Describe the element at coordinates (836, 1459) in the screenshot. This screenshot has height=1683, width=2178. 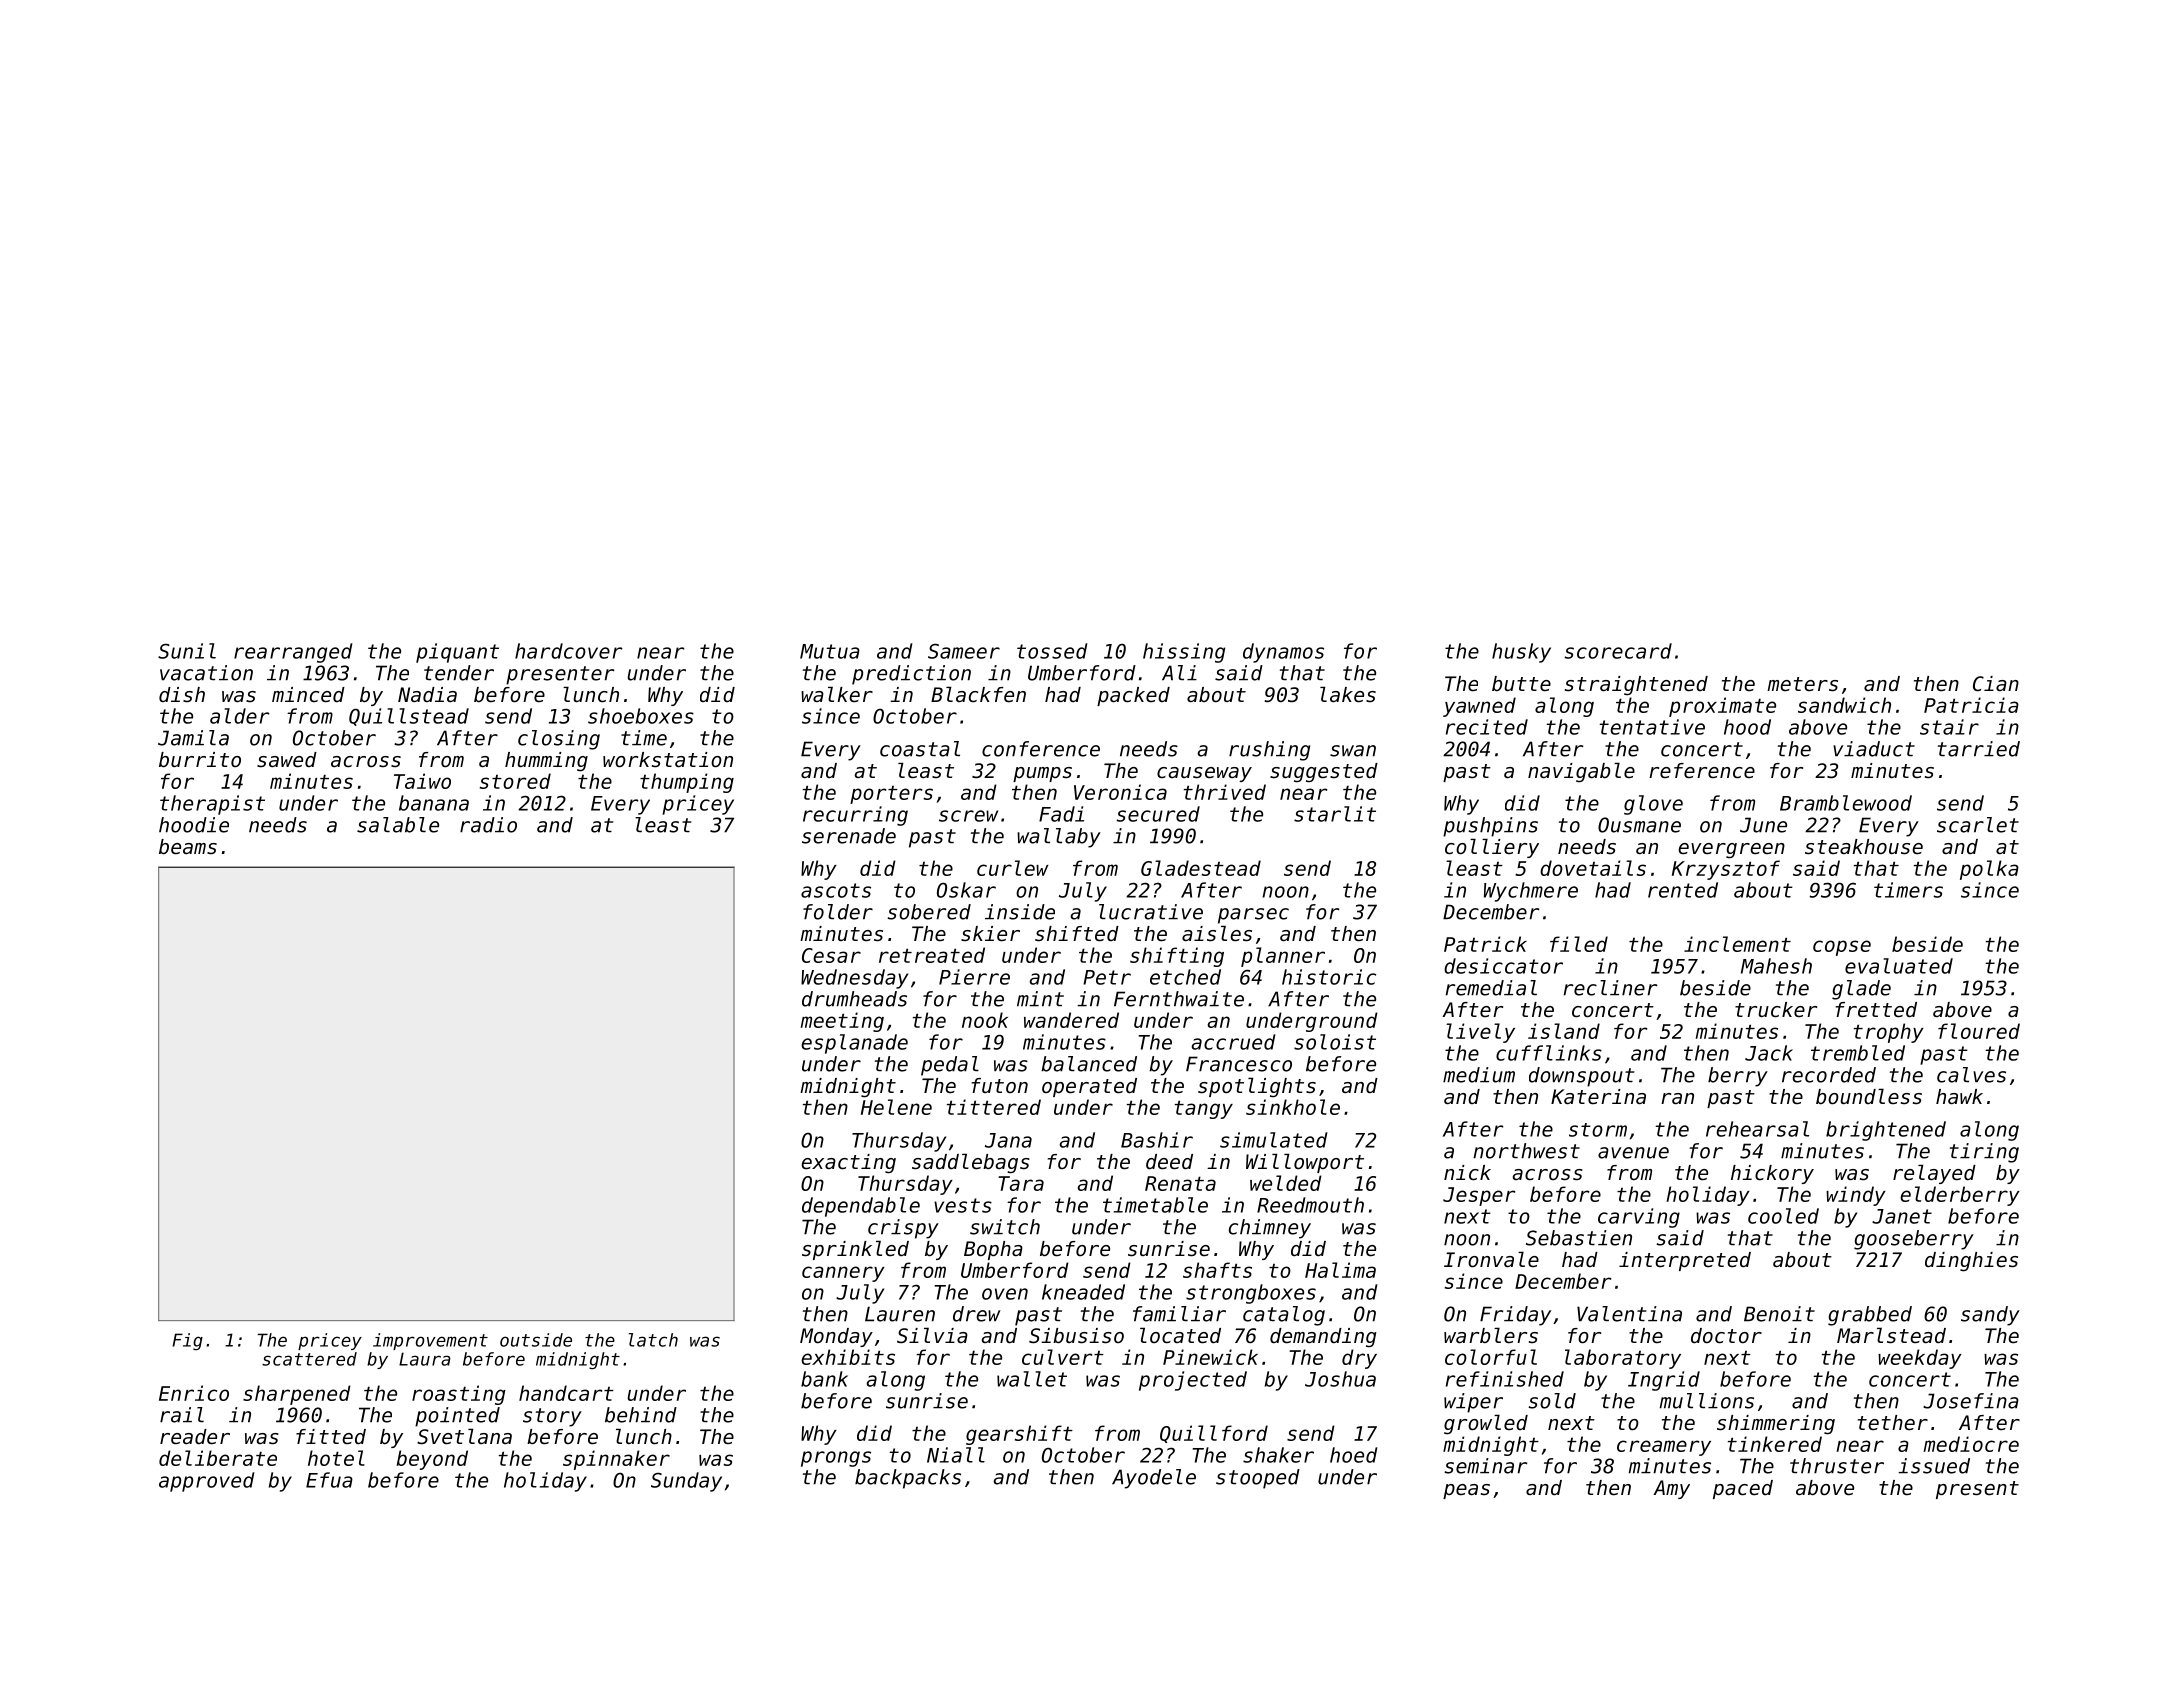
I see `prongs` at that location.
